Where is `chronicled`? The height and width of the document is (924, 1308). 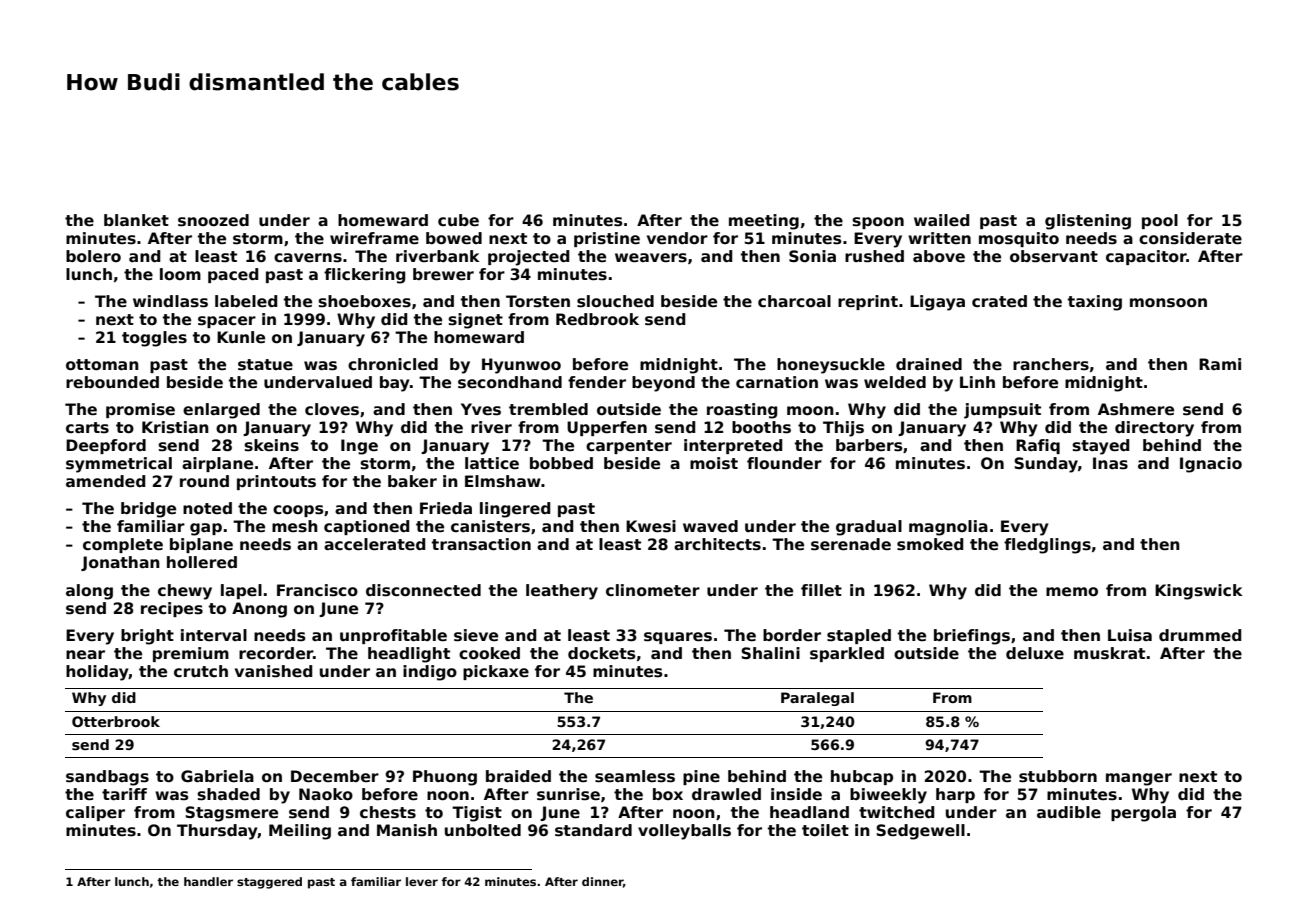
chronicled is located at coordinates (393, 364).
